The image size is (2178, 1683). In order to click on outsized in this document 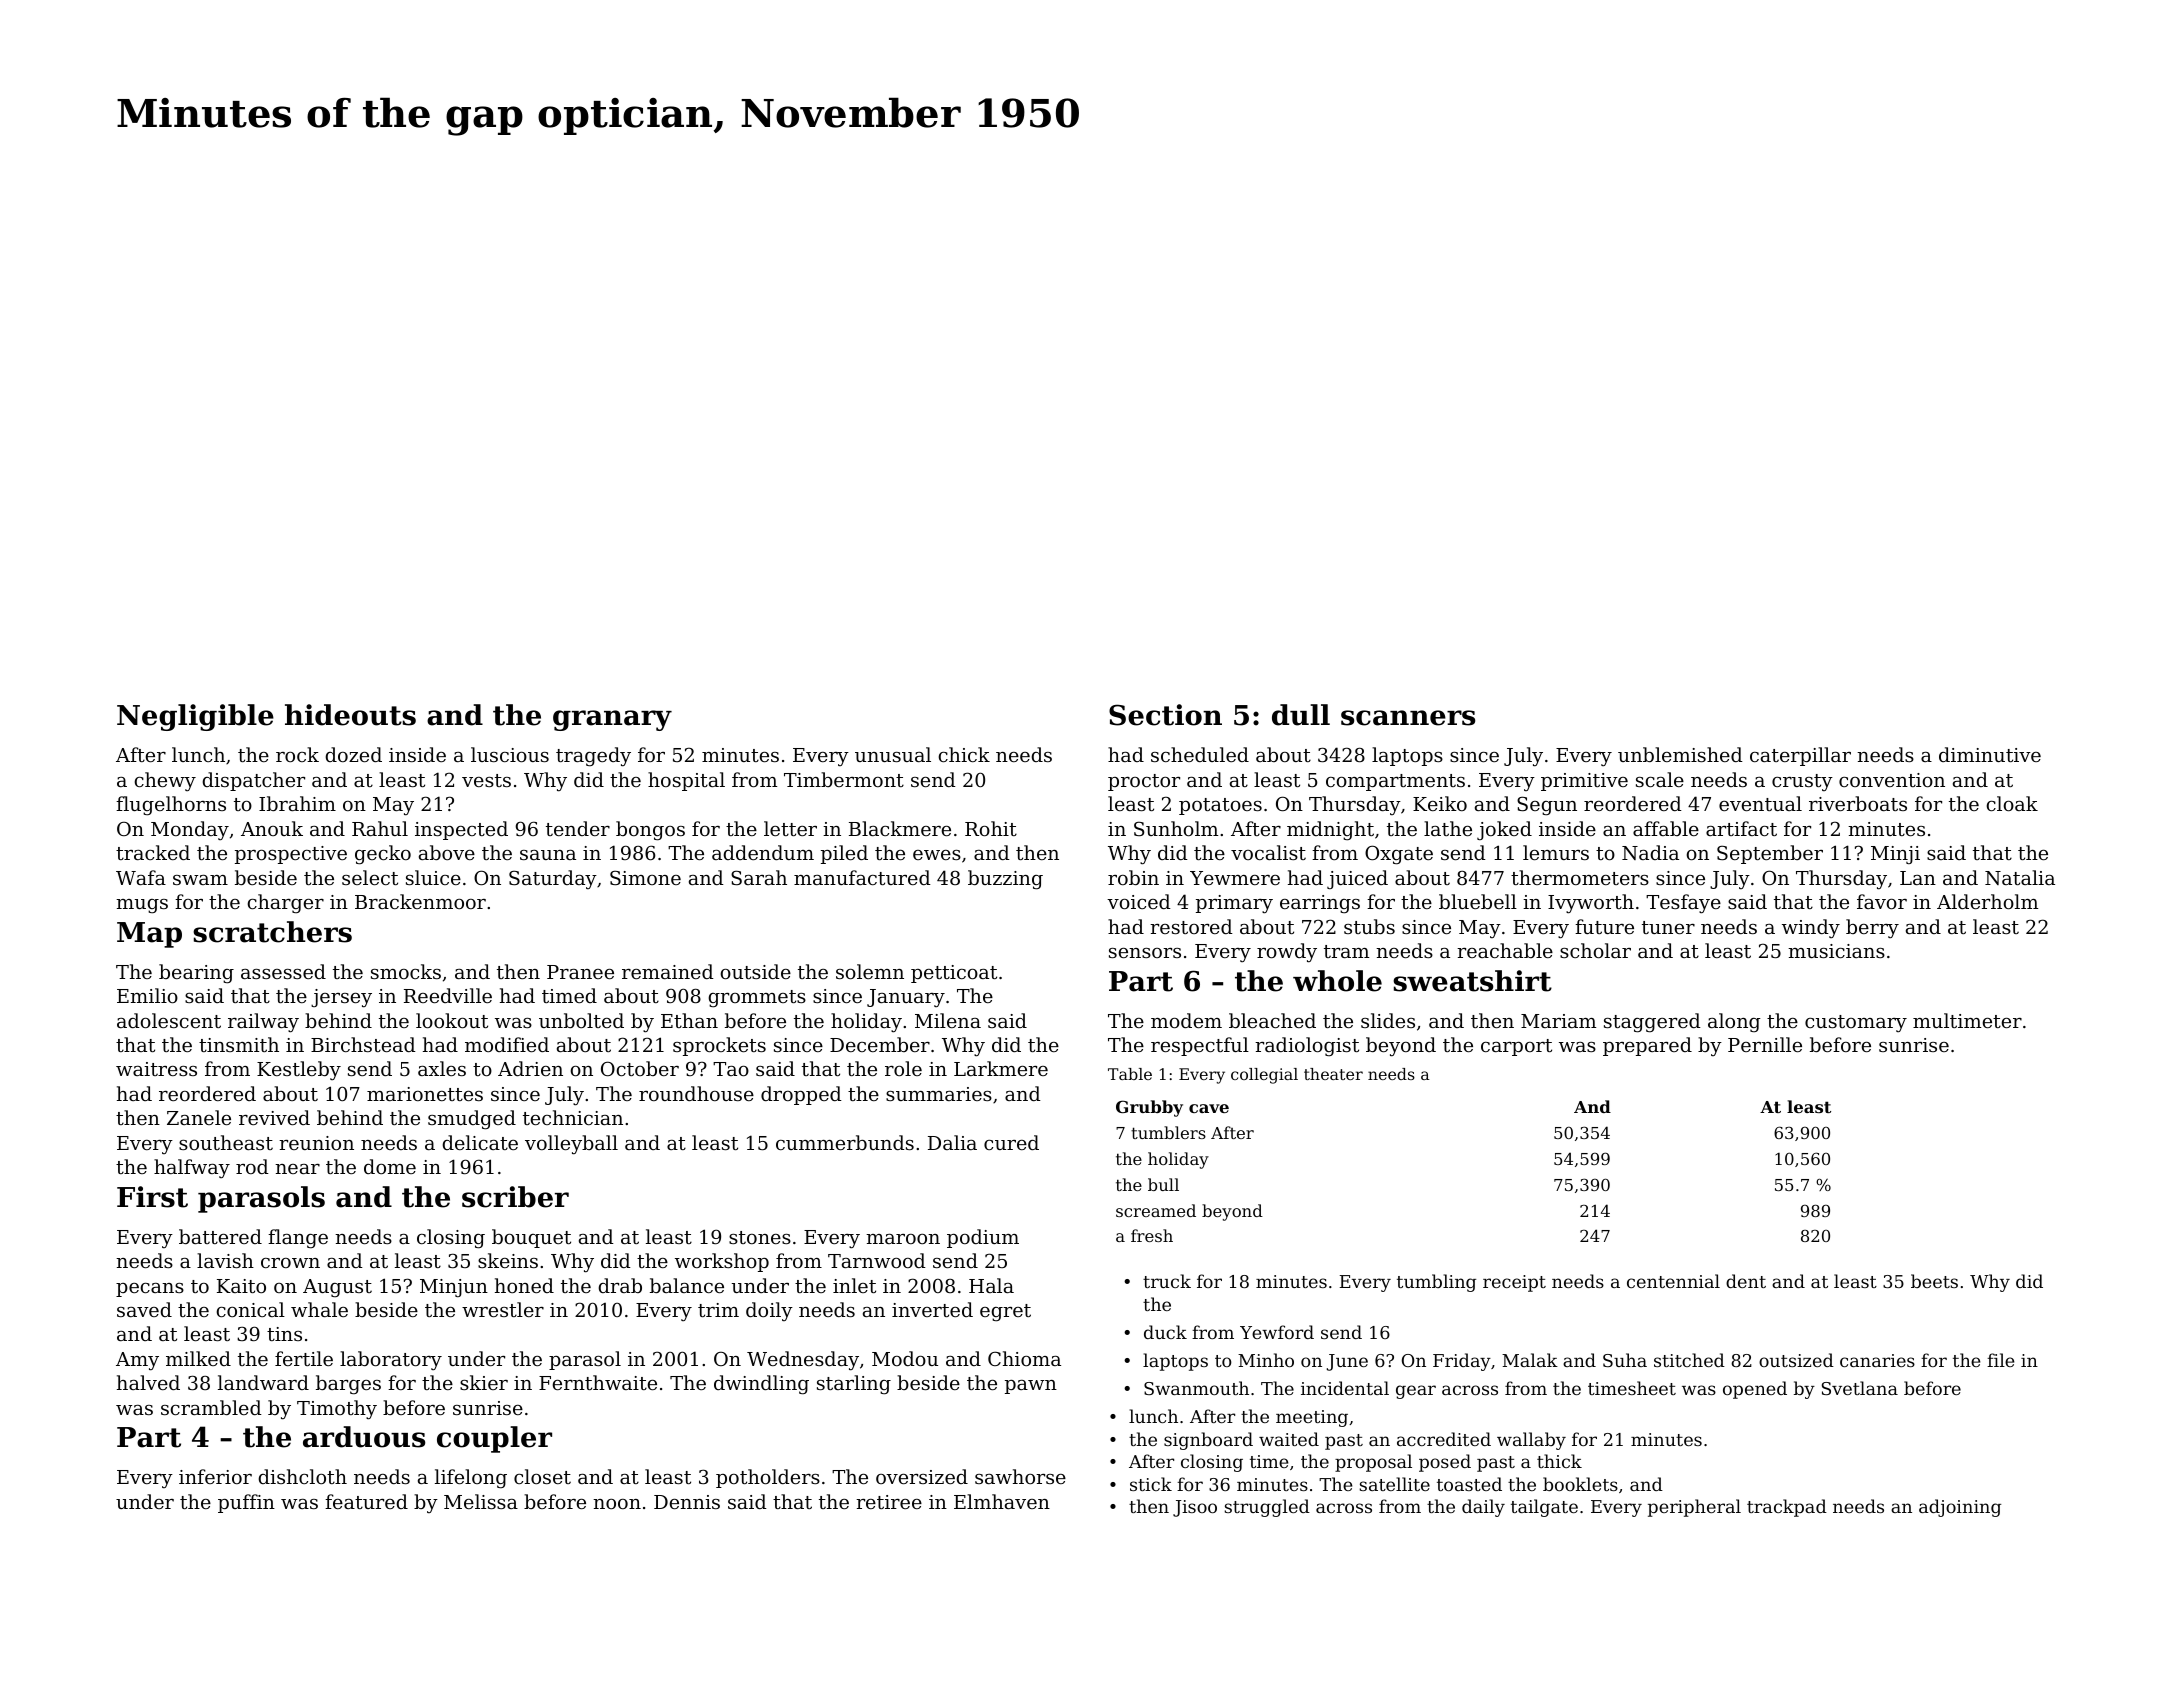, I will do `click(1796, 1360)`.
